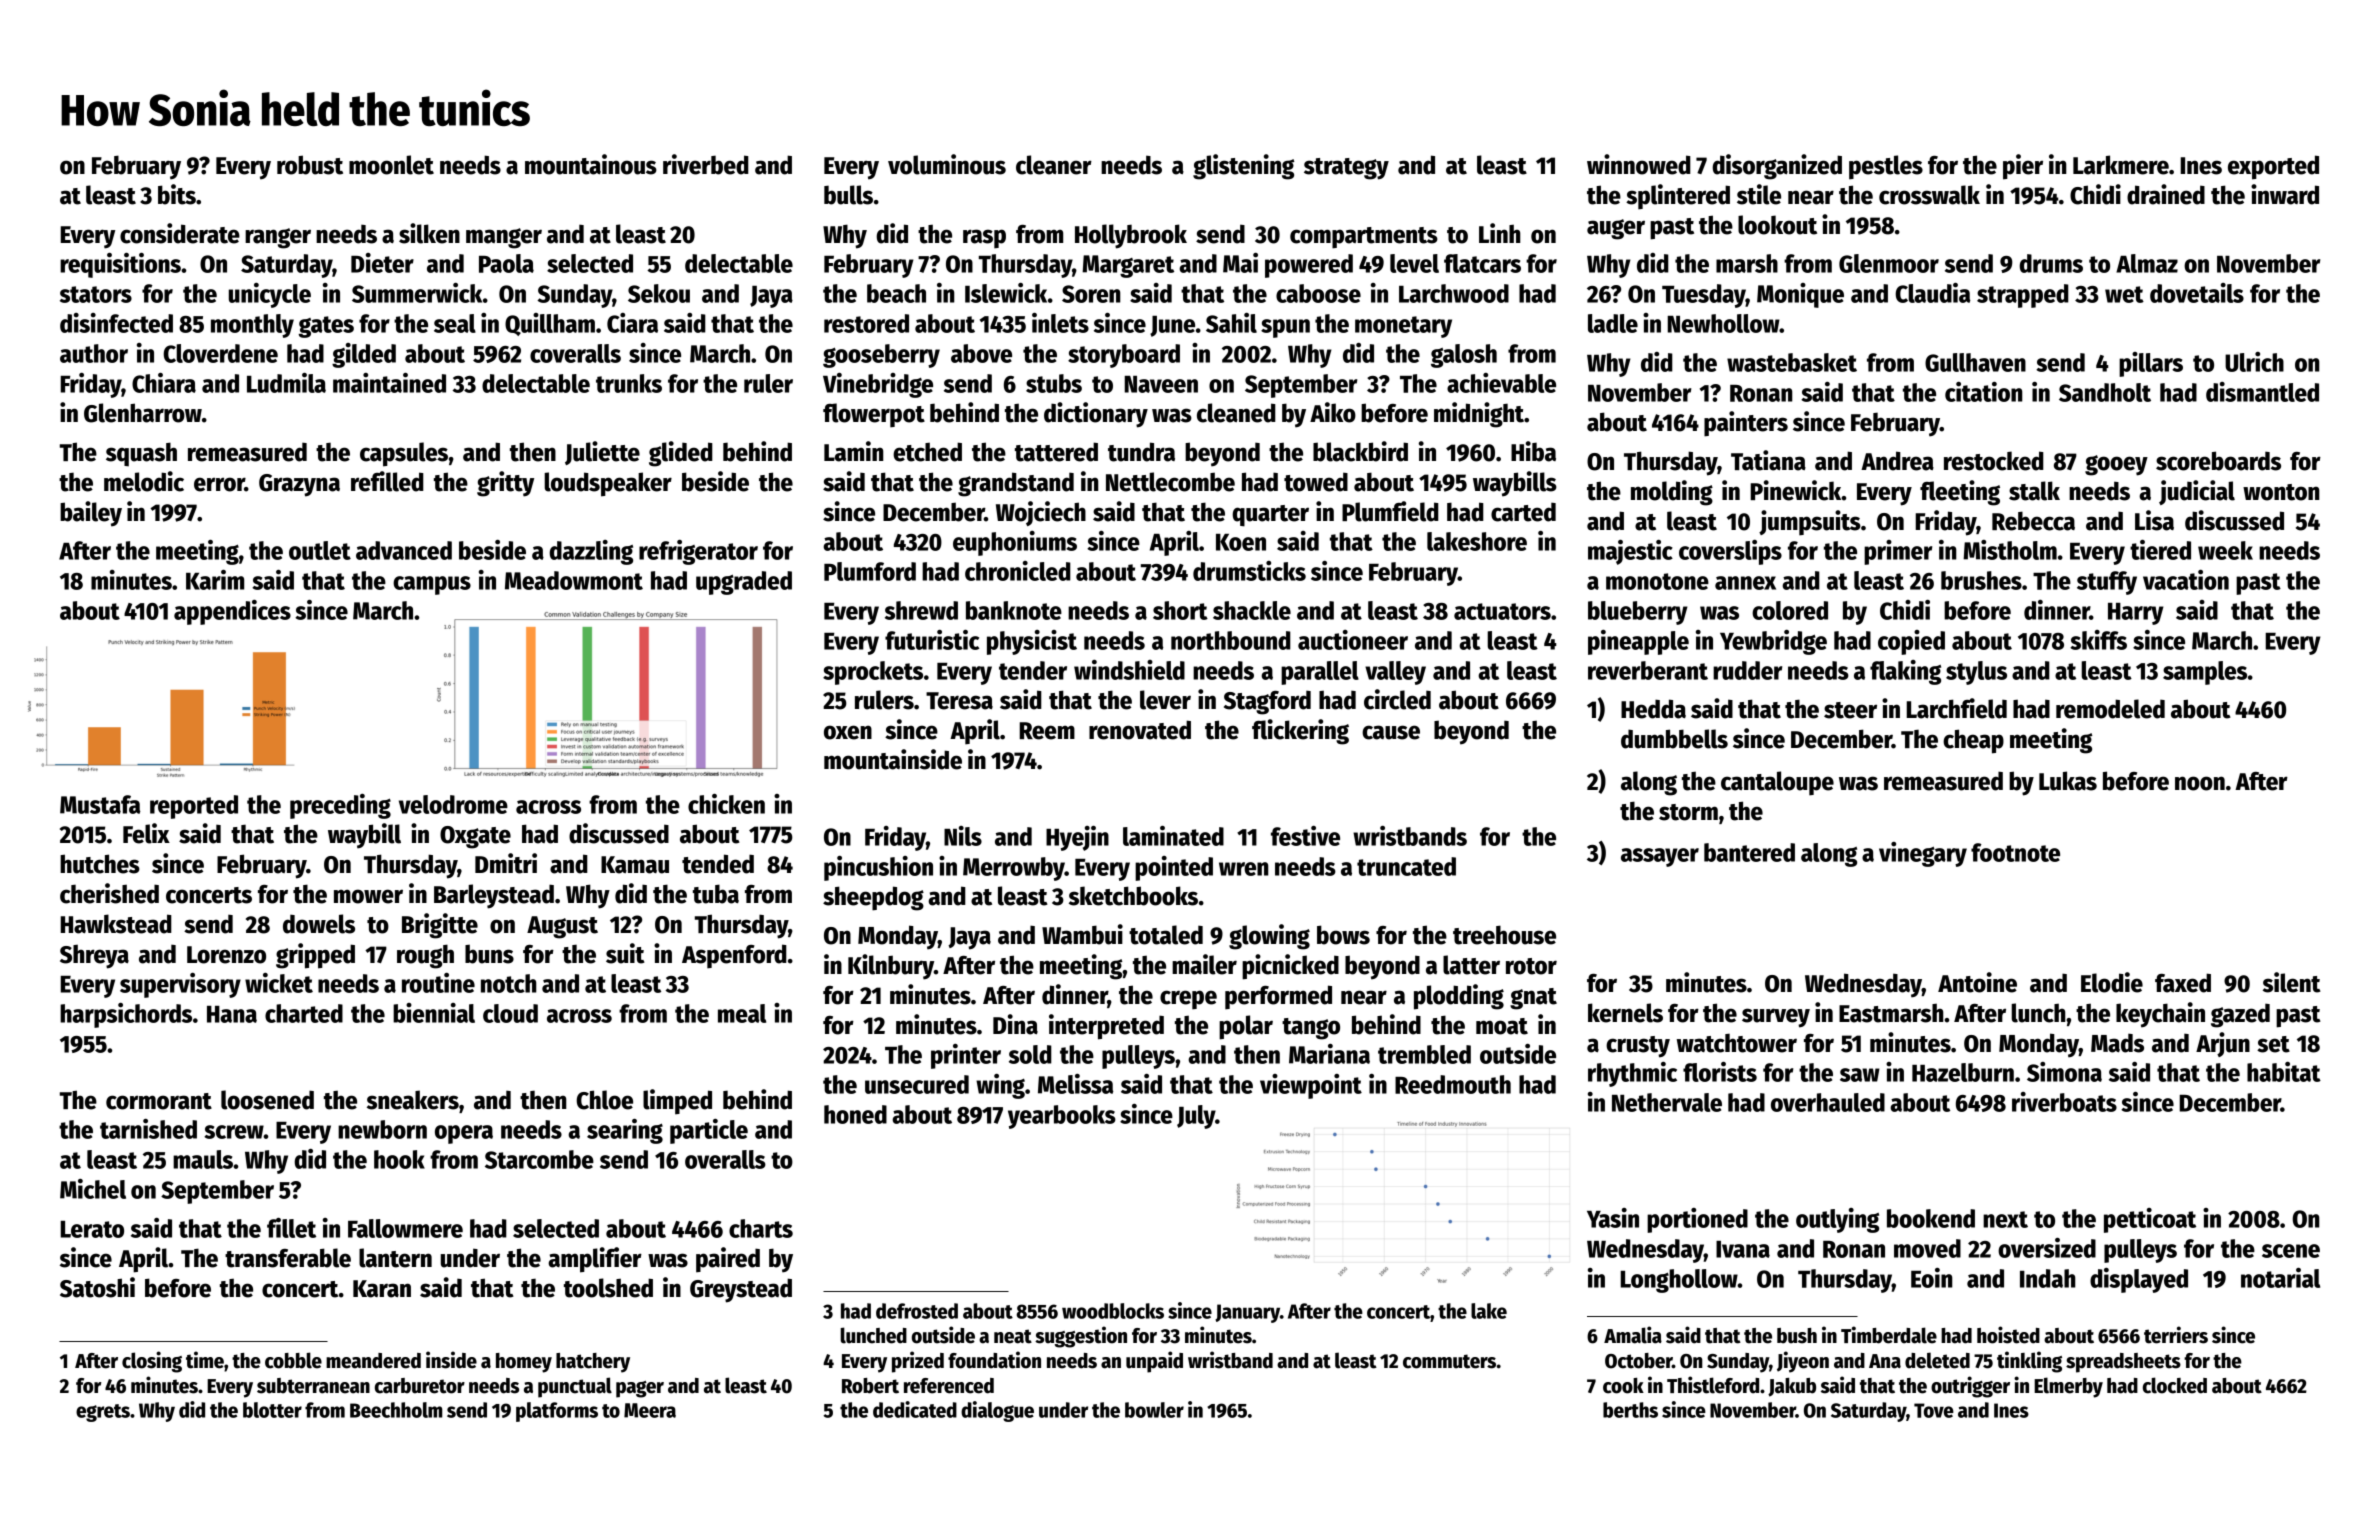 The image size is (2380, 1540). What do you see at coordinates (389, 383) in the screenshot?
I see `maintained` at bounding box center [389, 383].
